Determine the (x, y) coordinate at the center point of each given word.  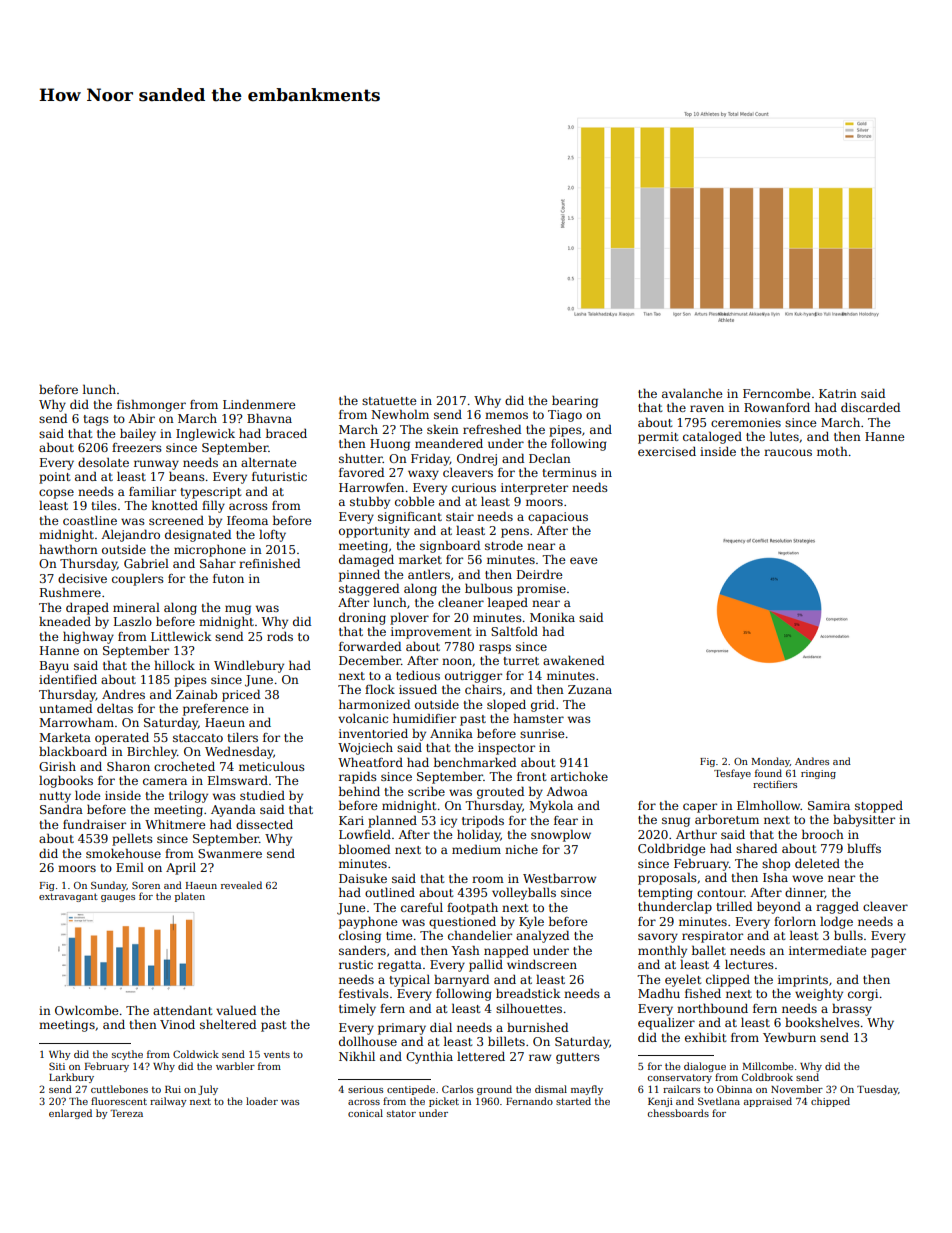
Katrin (838, 393)
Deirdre (539, 574)
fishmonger (151, 405)
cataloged (712, 437)
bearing (575, 402)
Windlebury (249, 666)
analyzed (542, 936)
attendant (182, 1010)
